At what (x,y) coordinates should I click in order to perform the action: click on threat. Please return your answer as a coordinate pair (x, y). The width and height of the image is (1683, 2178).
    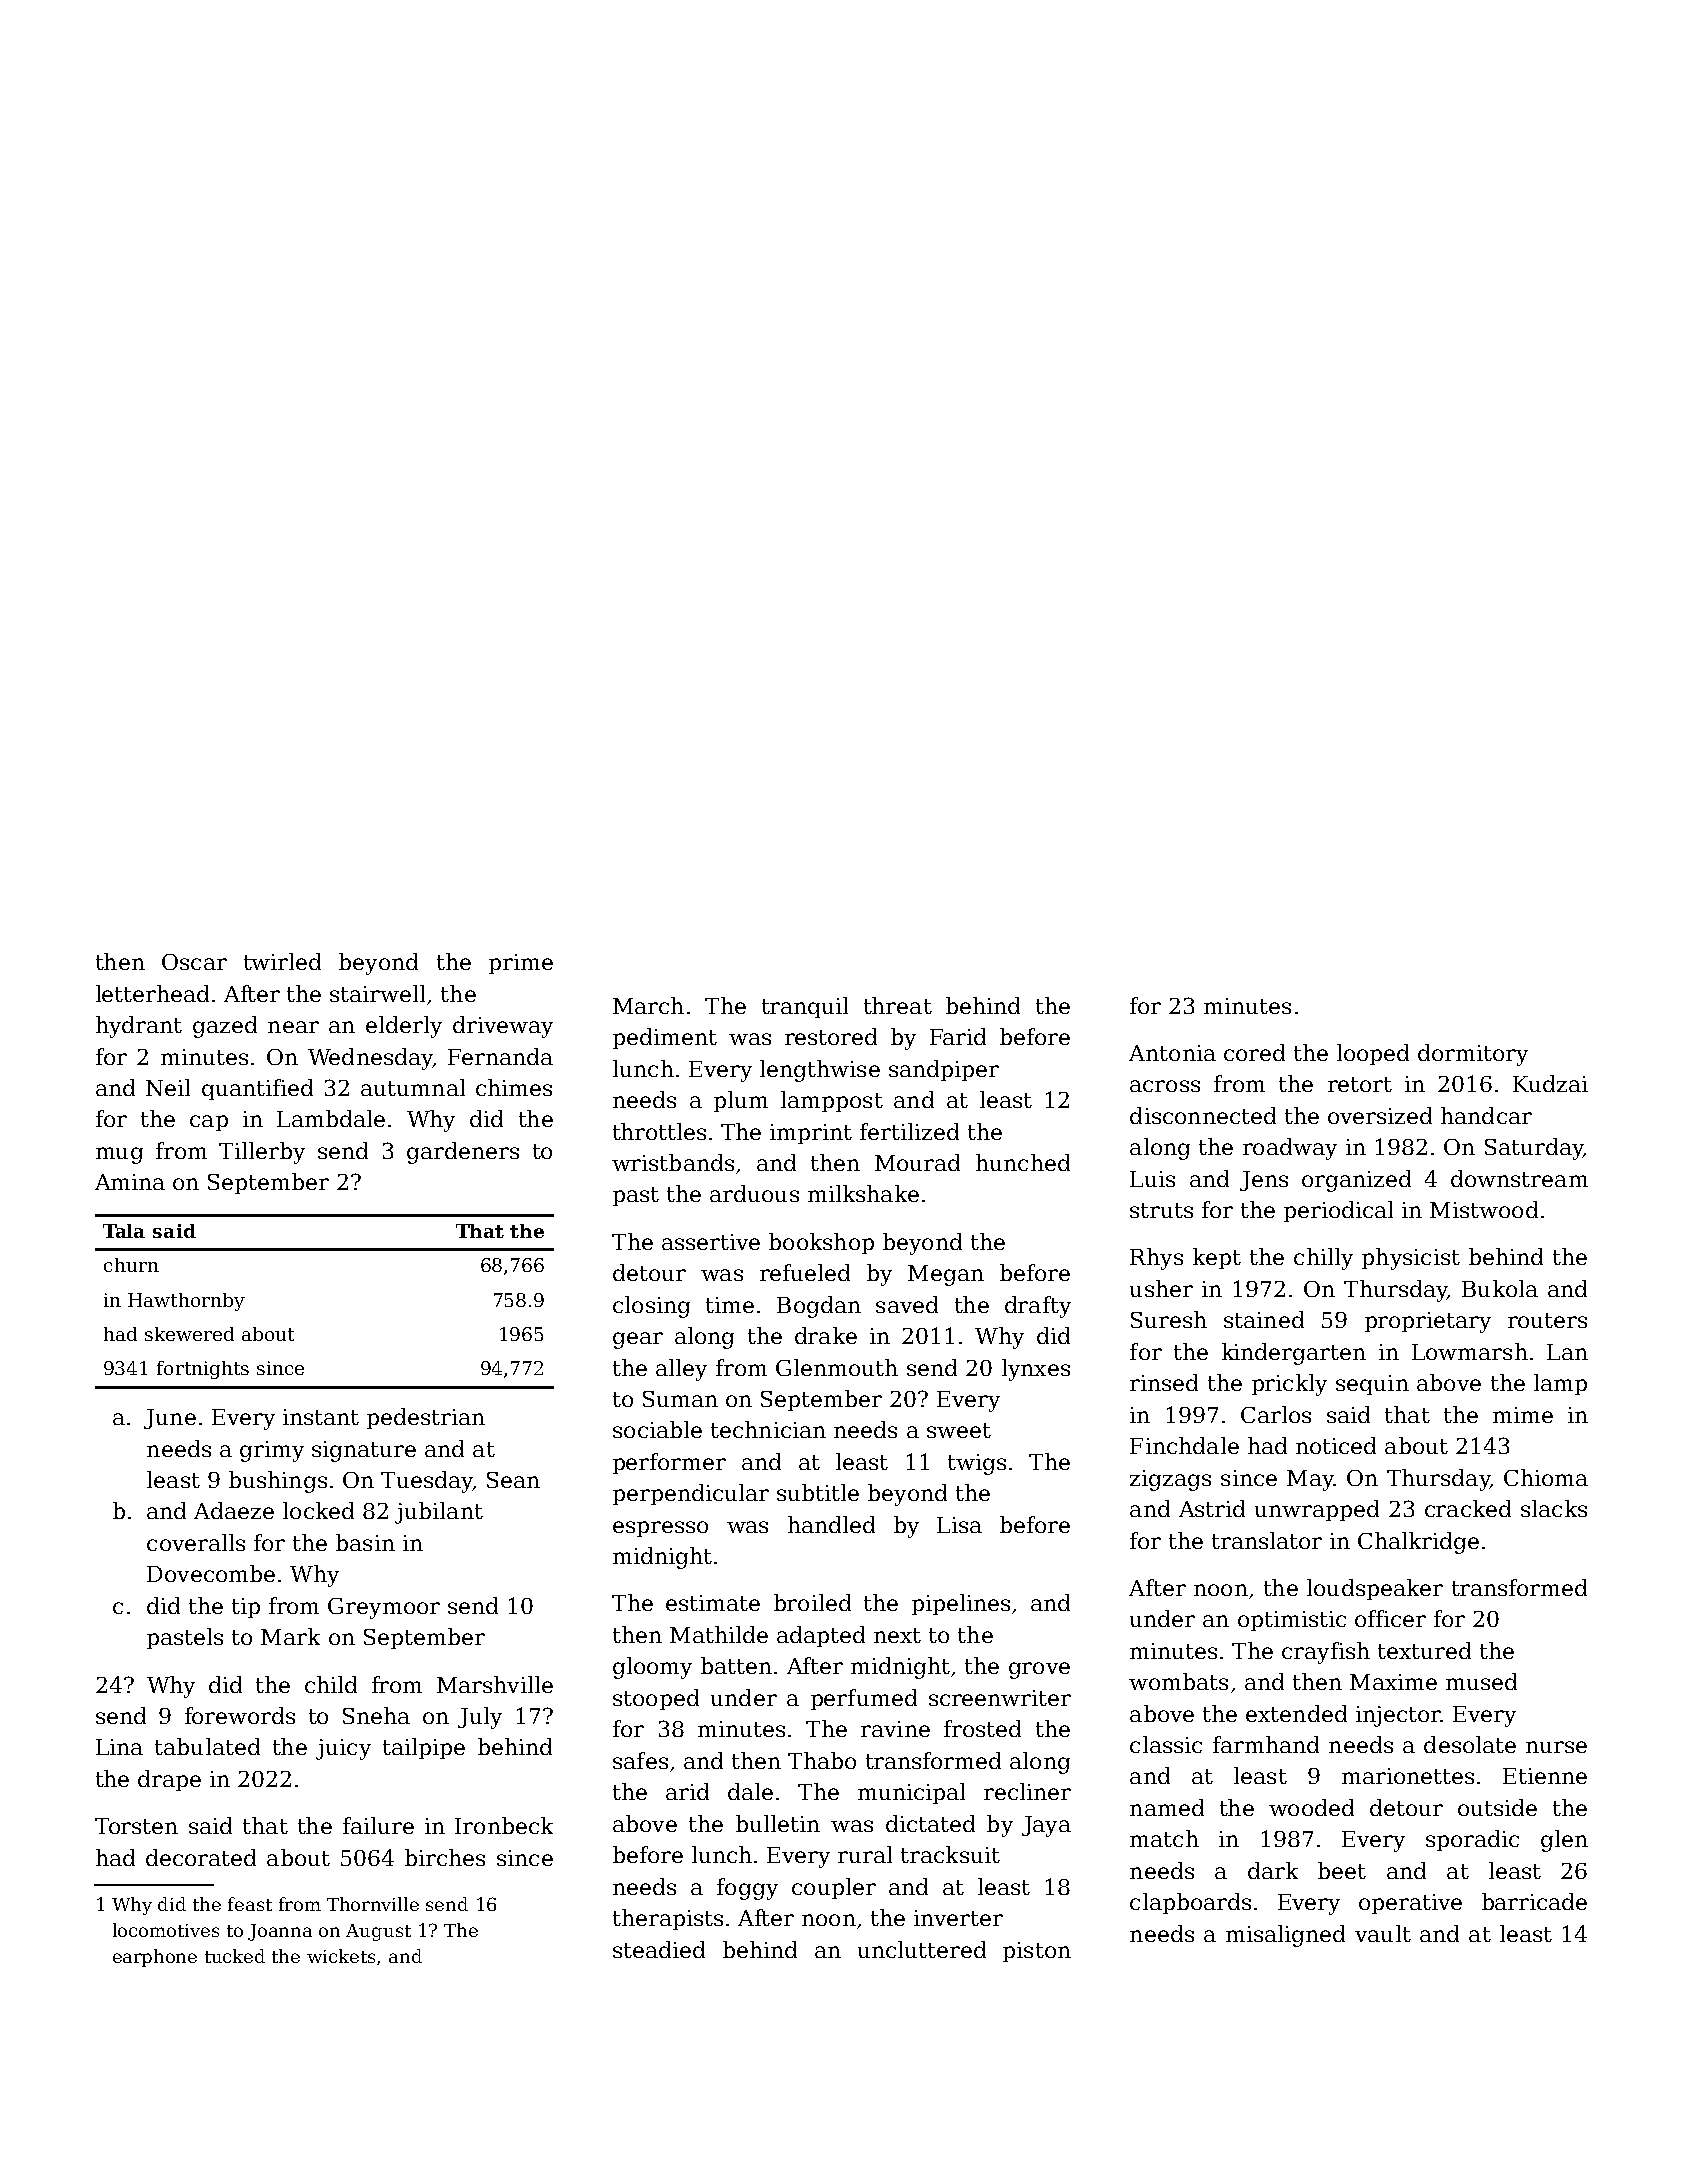
    Looking at the image, I should click on (898, 1005).
